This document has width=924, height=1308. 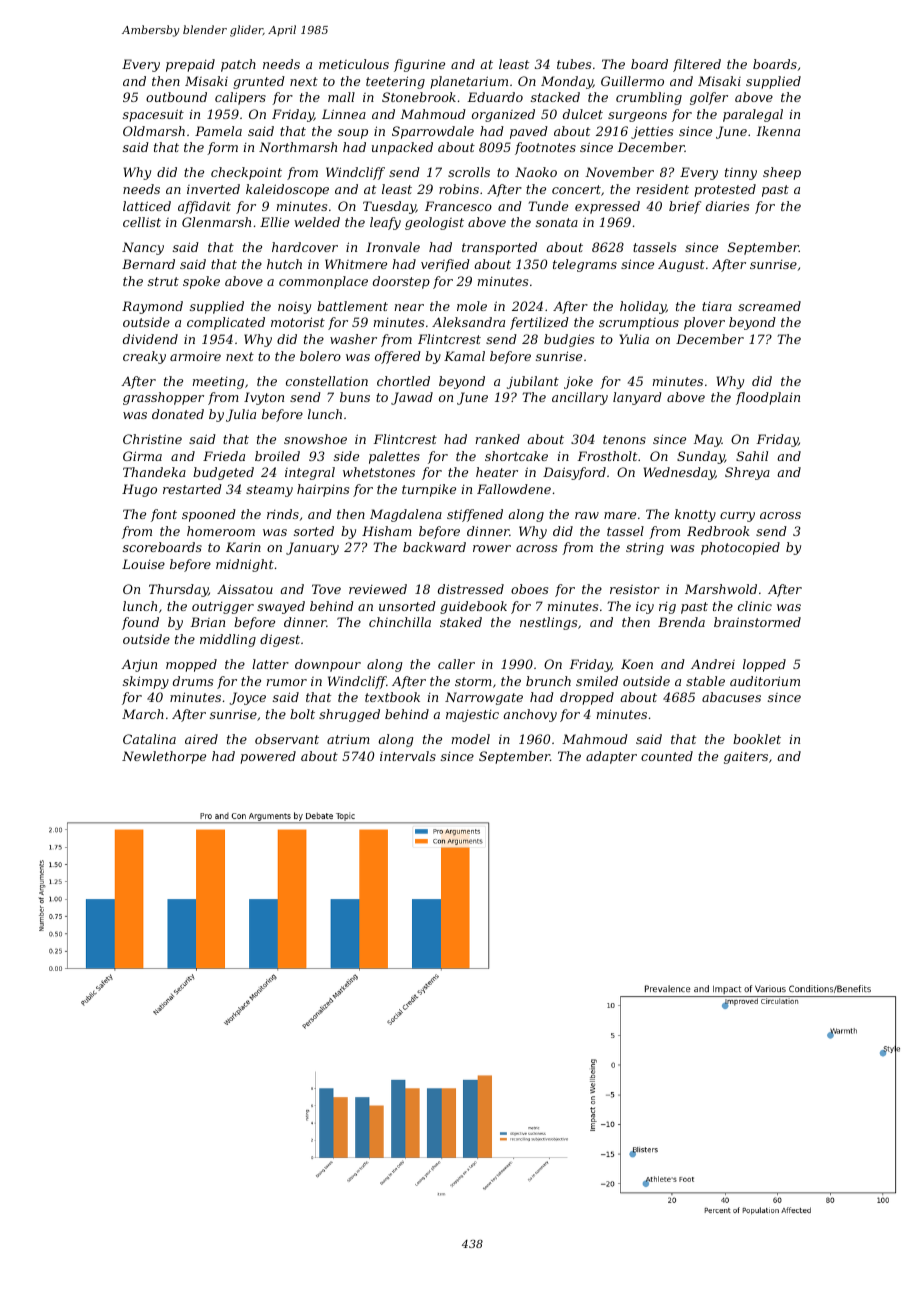 I want to click on observant, so click(x=287, y=739).
